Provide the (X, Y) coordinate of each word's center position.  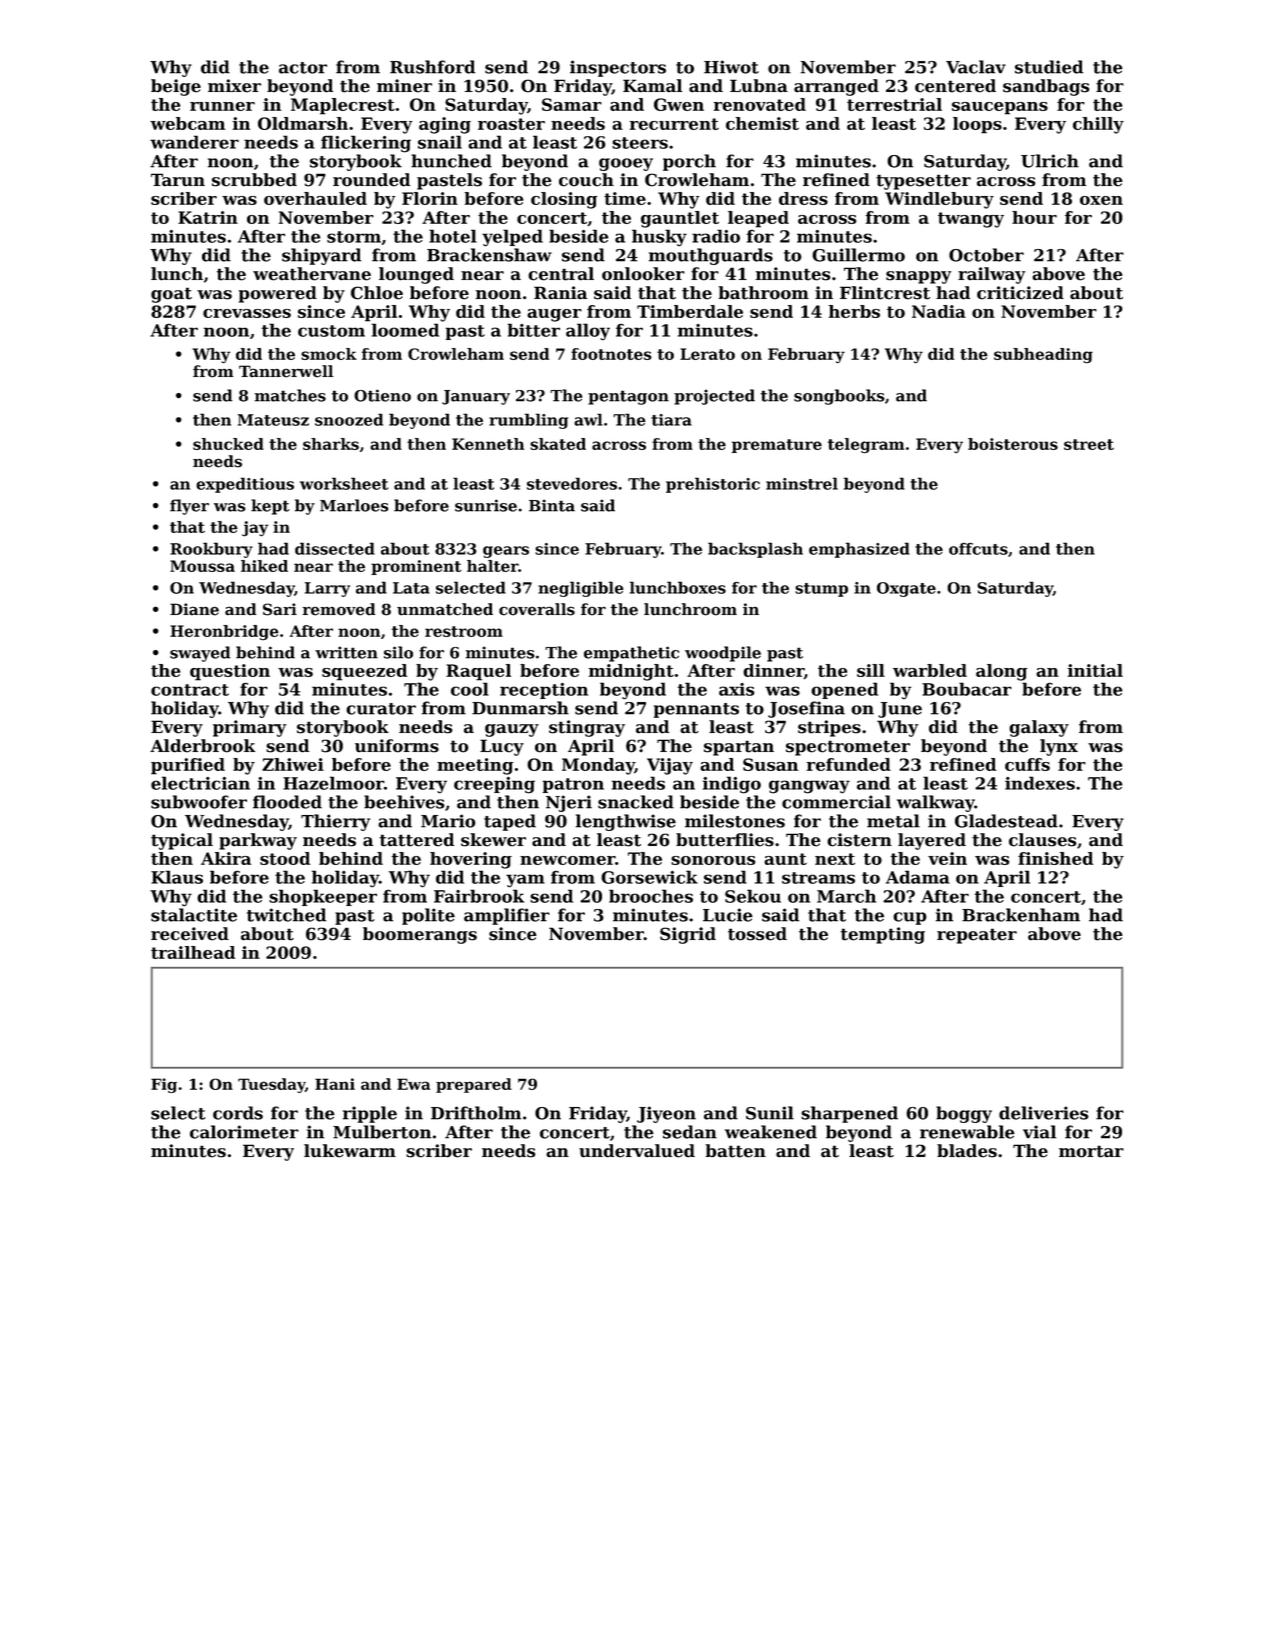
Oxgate (906, 589)
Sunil (770, 1113)
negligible (581, 589)
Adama (918, 877)
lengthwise (626, 822)
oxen (1101, 200)
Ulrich (1050, 161)
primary (249, 728)
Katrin (208, 217)
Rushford (432, 67)
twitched (286, 915)
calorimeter (244, 1132)
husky (659, 238)
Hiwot (731, 67)
